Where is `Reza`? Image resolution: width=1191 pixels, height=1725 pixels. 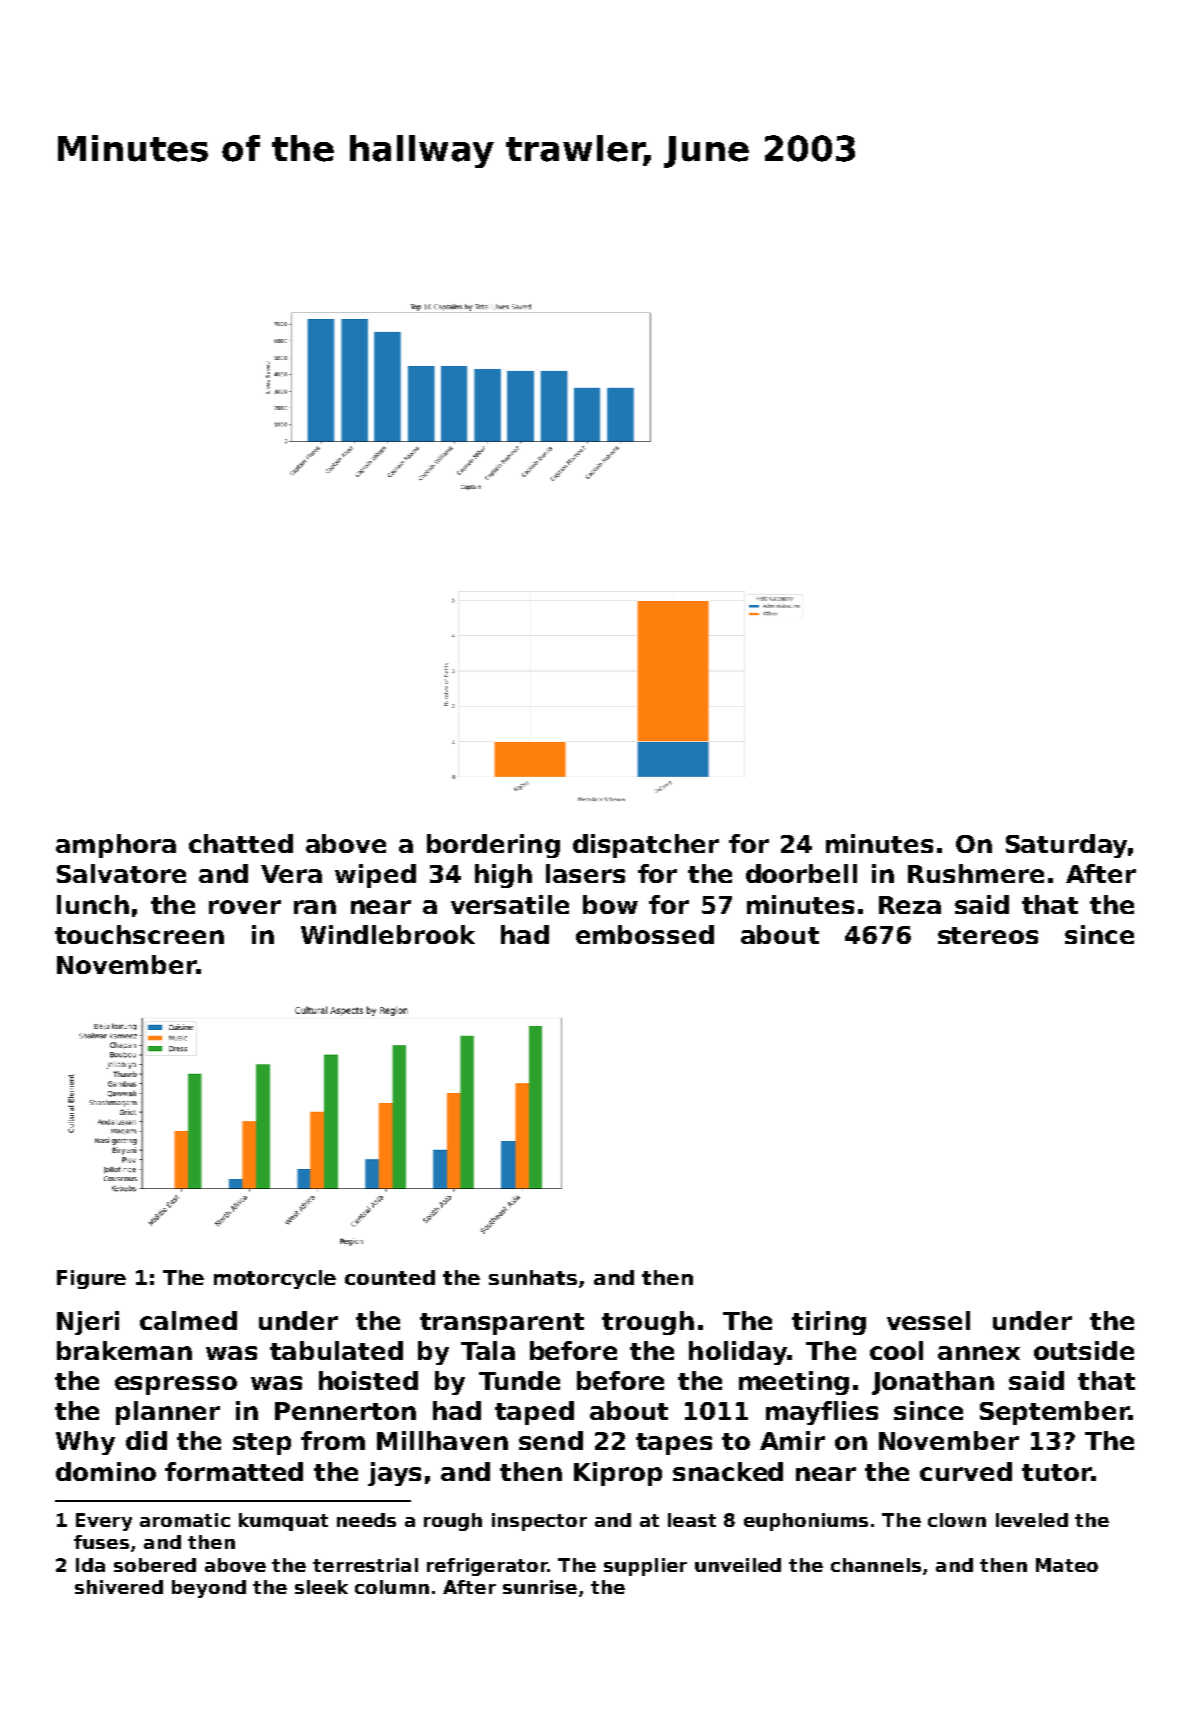 Reza is located at coordinates (910, 905).
